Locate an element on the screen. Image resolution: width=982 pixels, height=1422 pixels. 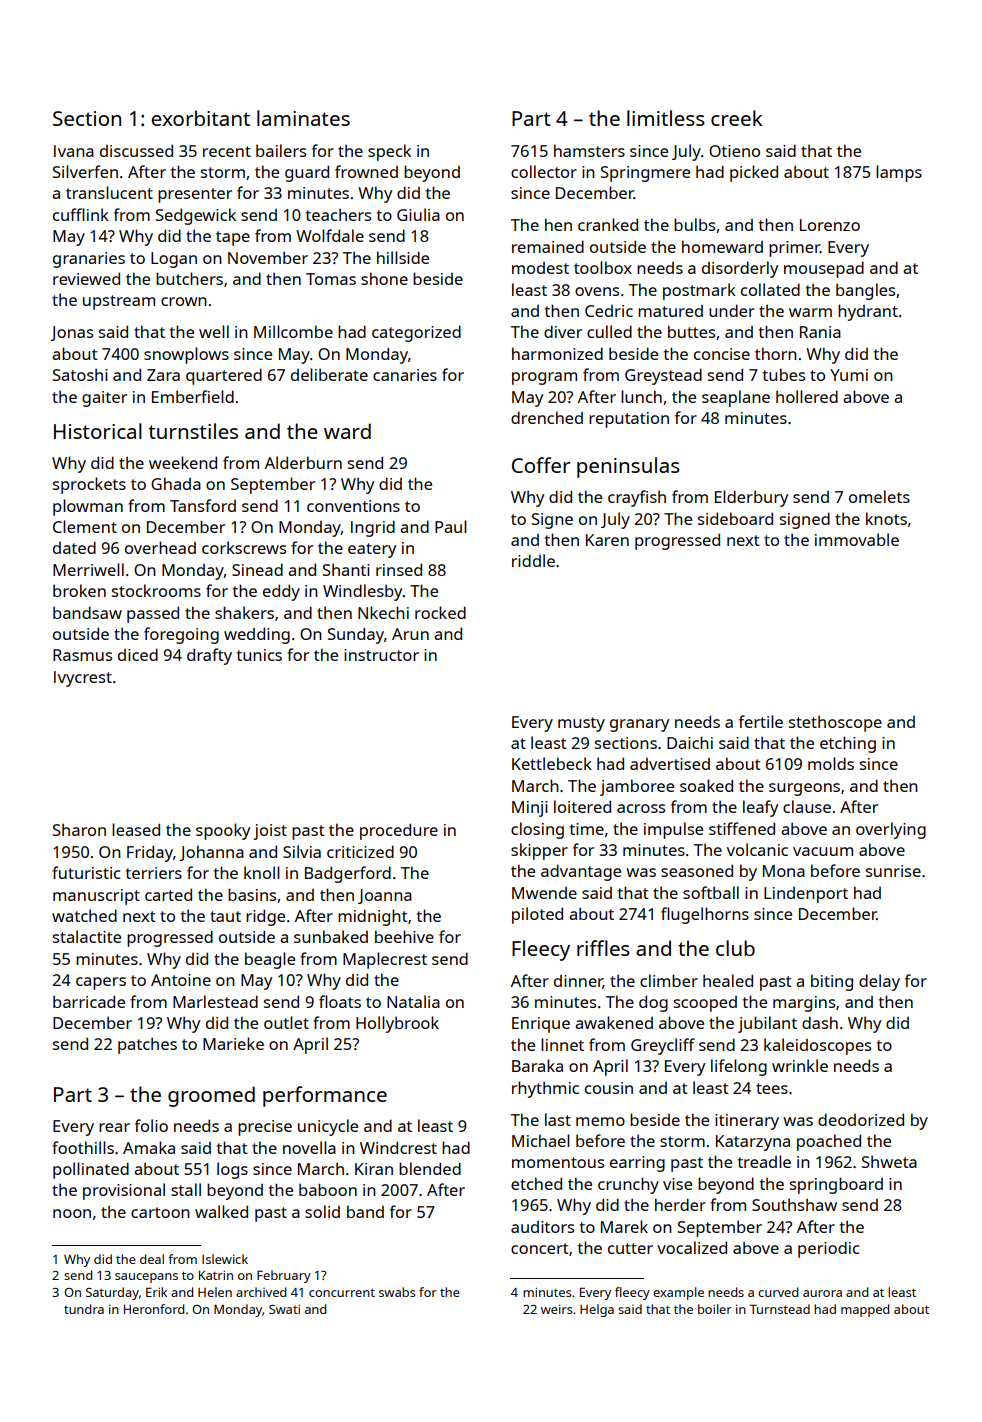
Mwende is located at coordinates (544, 893).
